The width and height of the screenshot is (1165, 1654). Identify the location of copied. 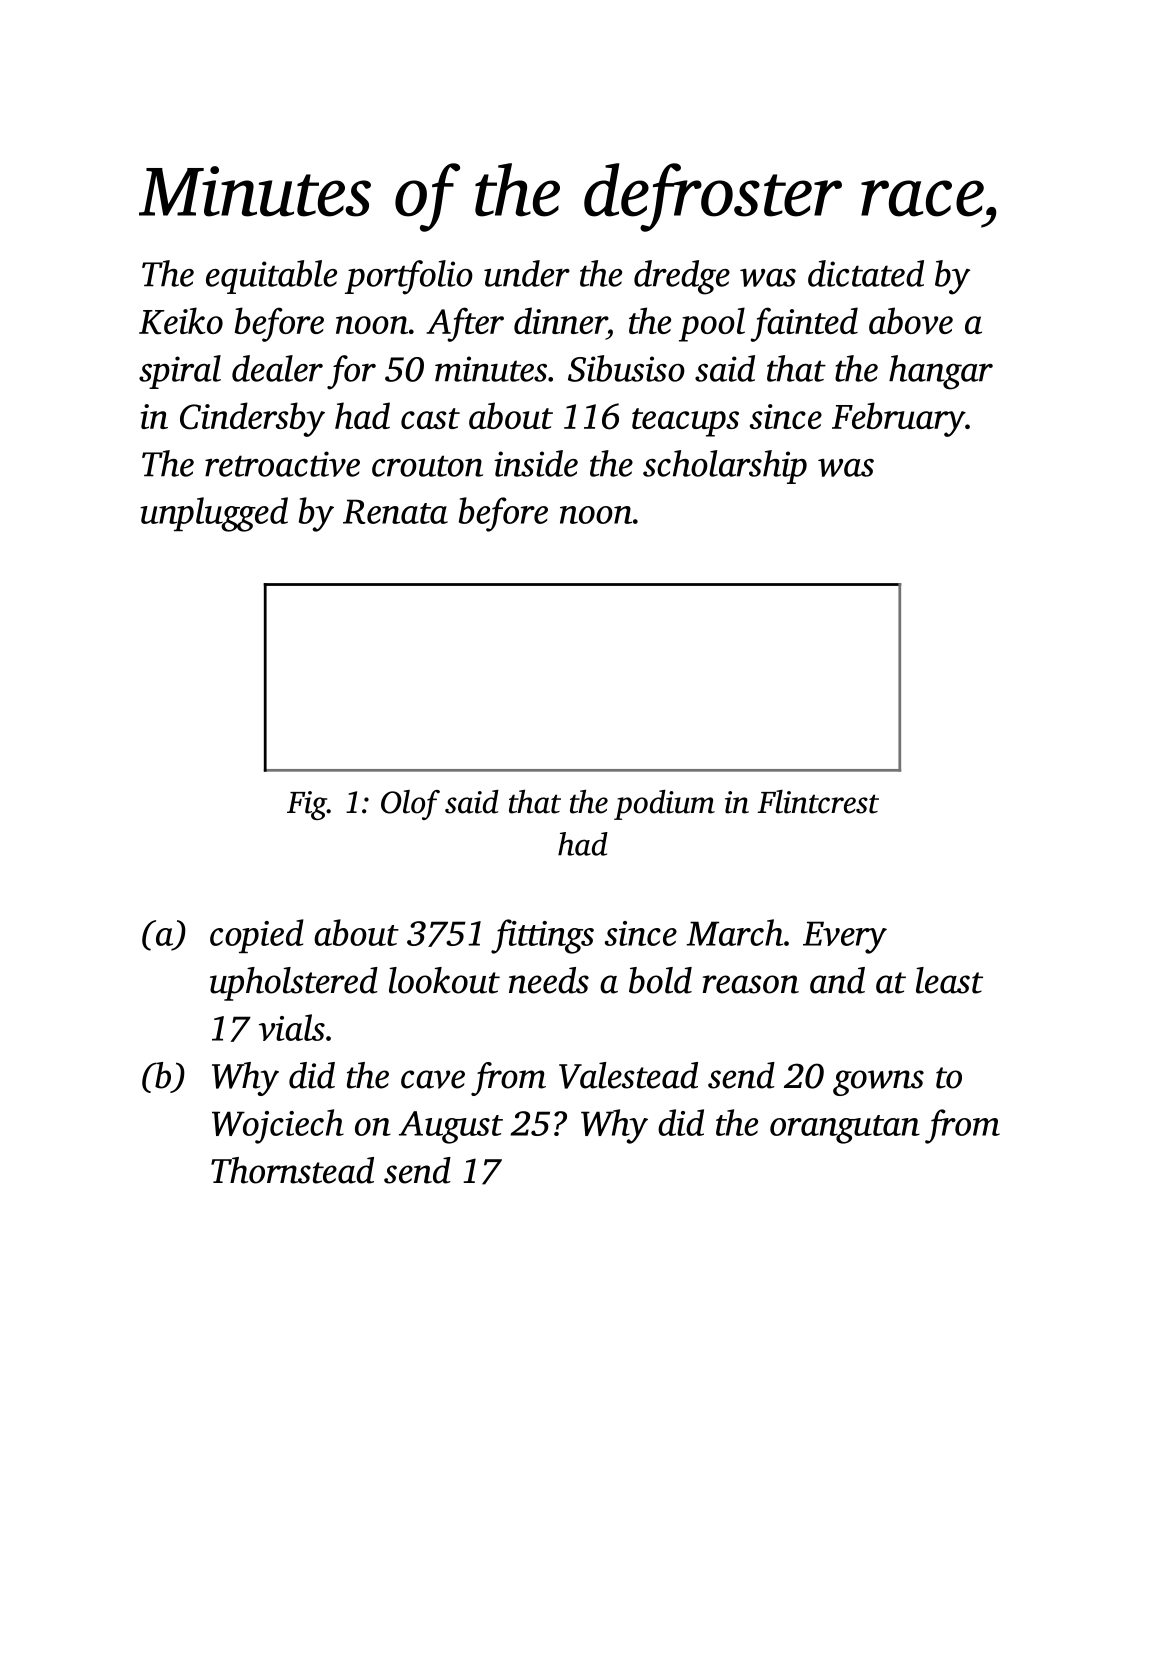
(257, 936).
